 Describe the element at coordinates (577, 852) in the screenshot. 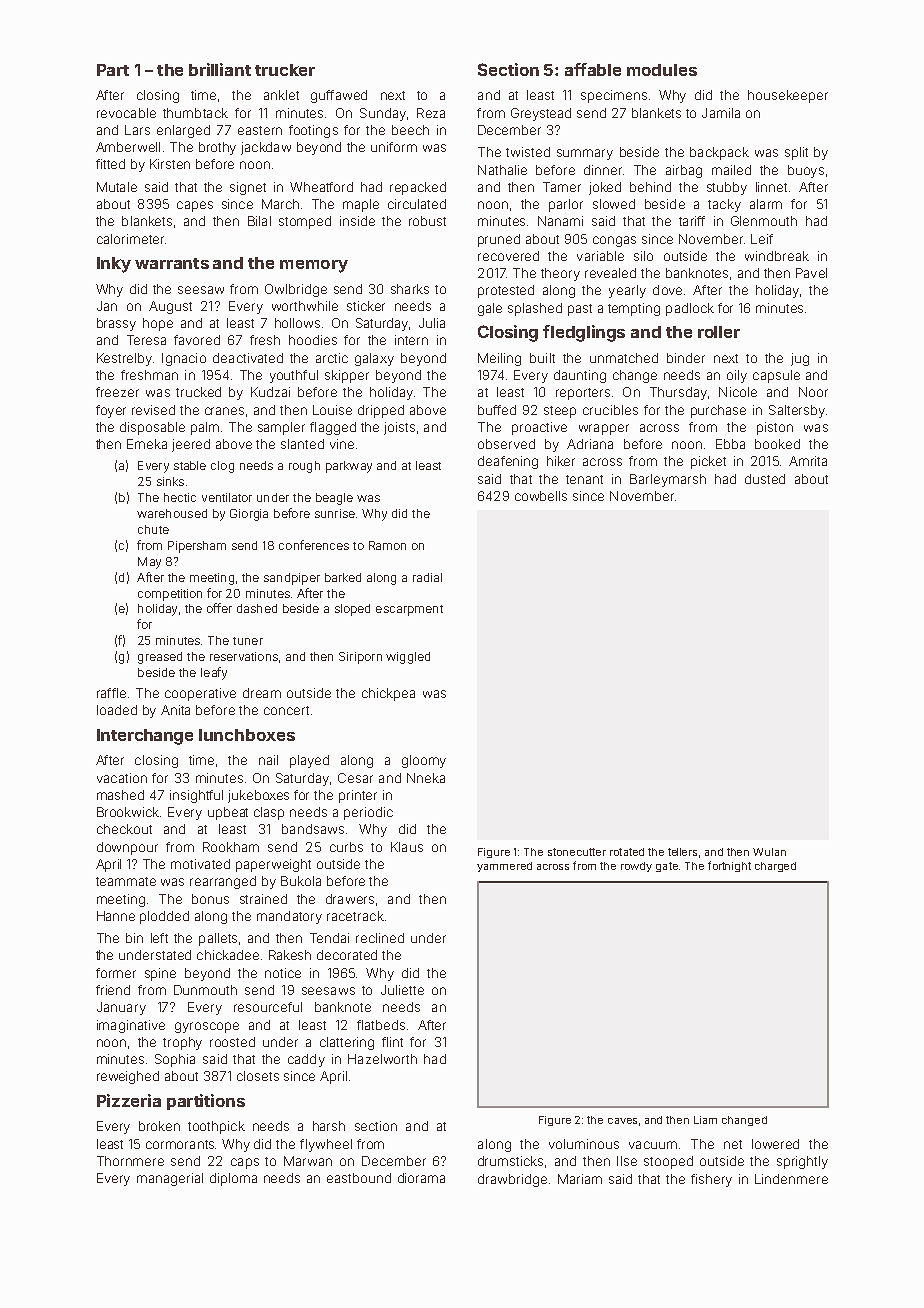

I see `stonecutter` at that location.
